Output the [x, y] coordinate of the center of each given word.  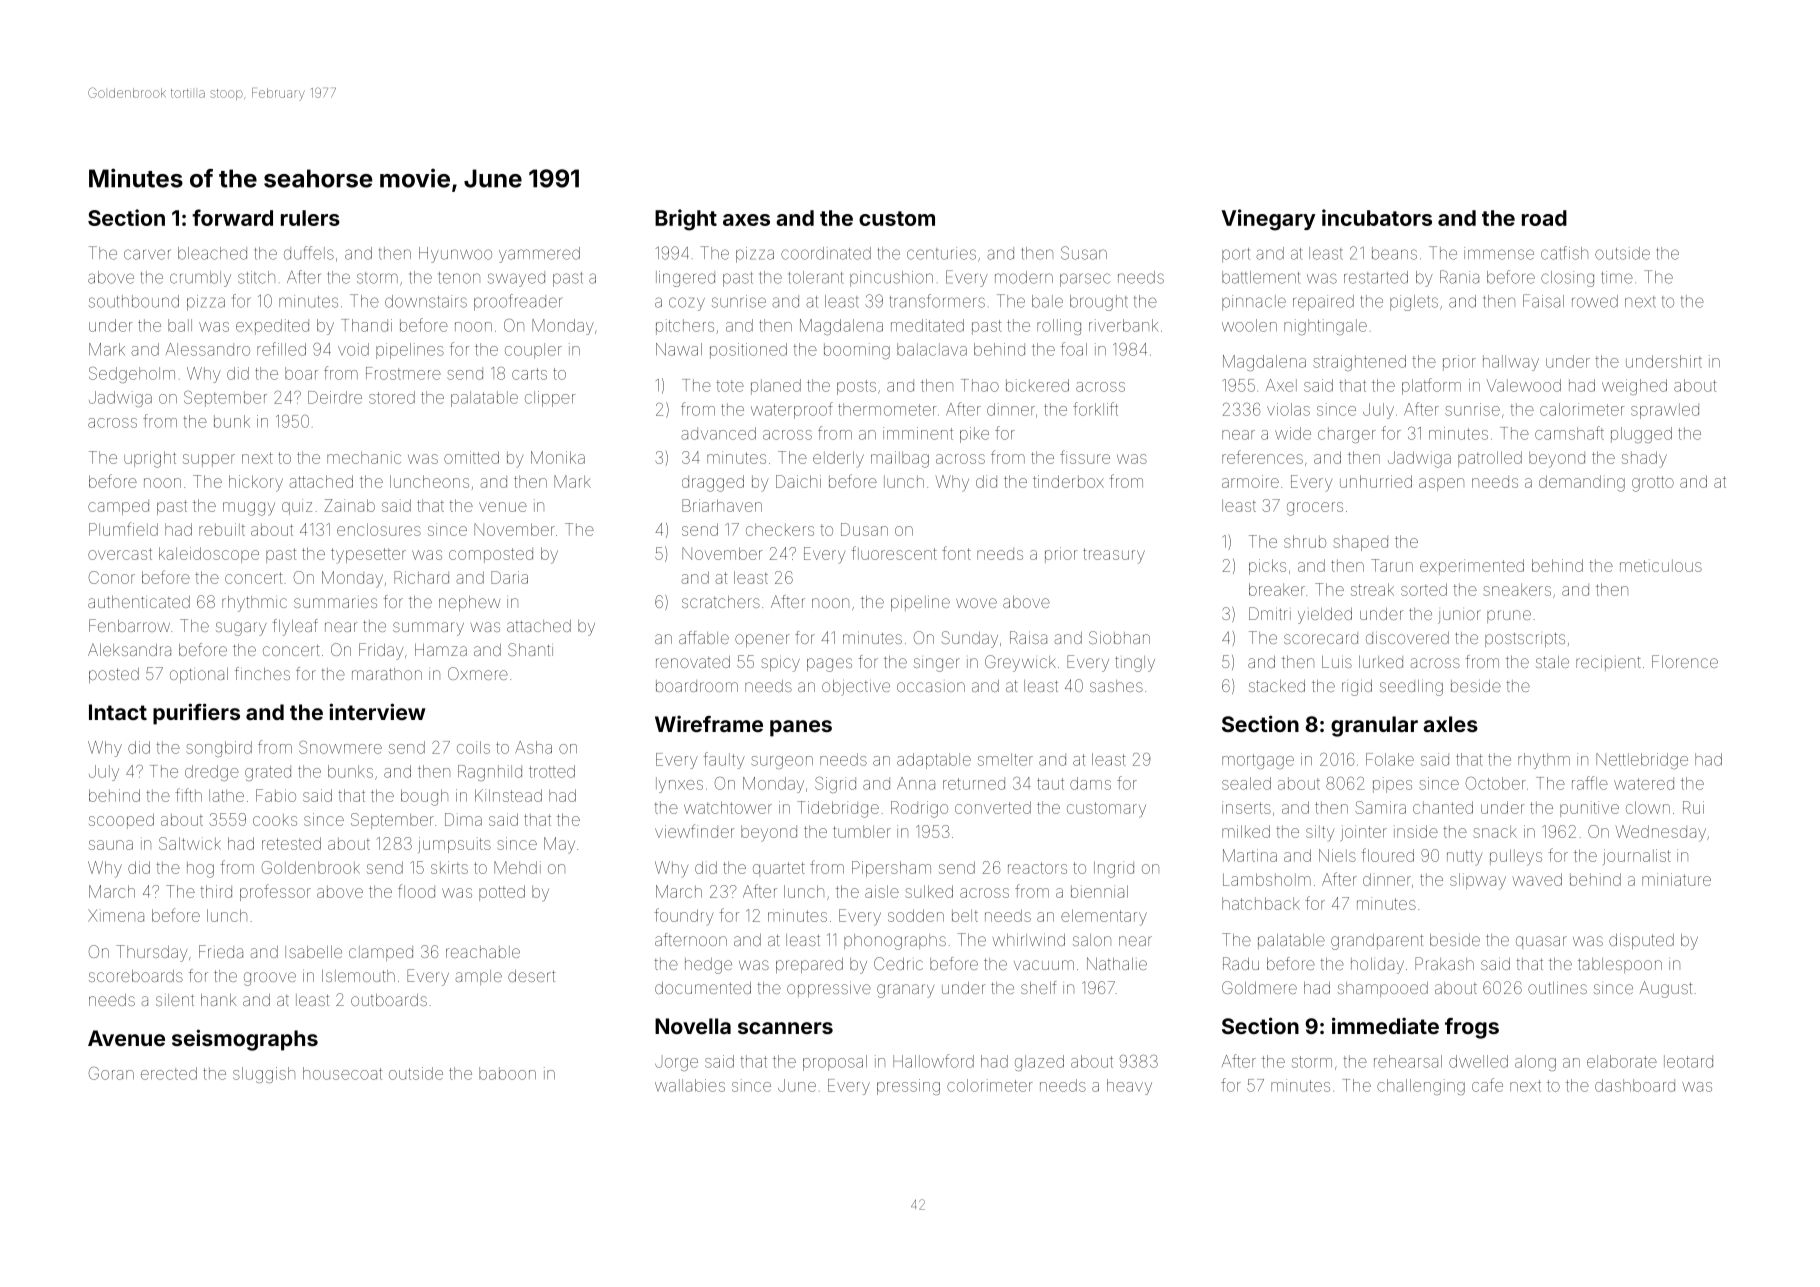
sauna [111, 845]
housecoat [342, 1073]
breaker [1277, 589]
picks [1267, 567]
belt [965, 915]
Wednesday [1660, 833]
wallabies [690, 1085]
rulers [310, 218]
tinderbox [1068, 481]
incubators [1377, 217]
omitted [471, 457]
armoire [1250, 481]
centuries [941, 253]
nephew [469, 603]
